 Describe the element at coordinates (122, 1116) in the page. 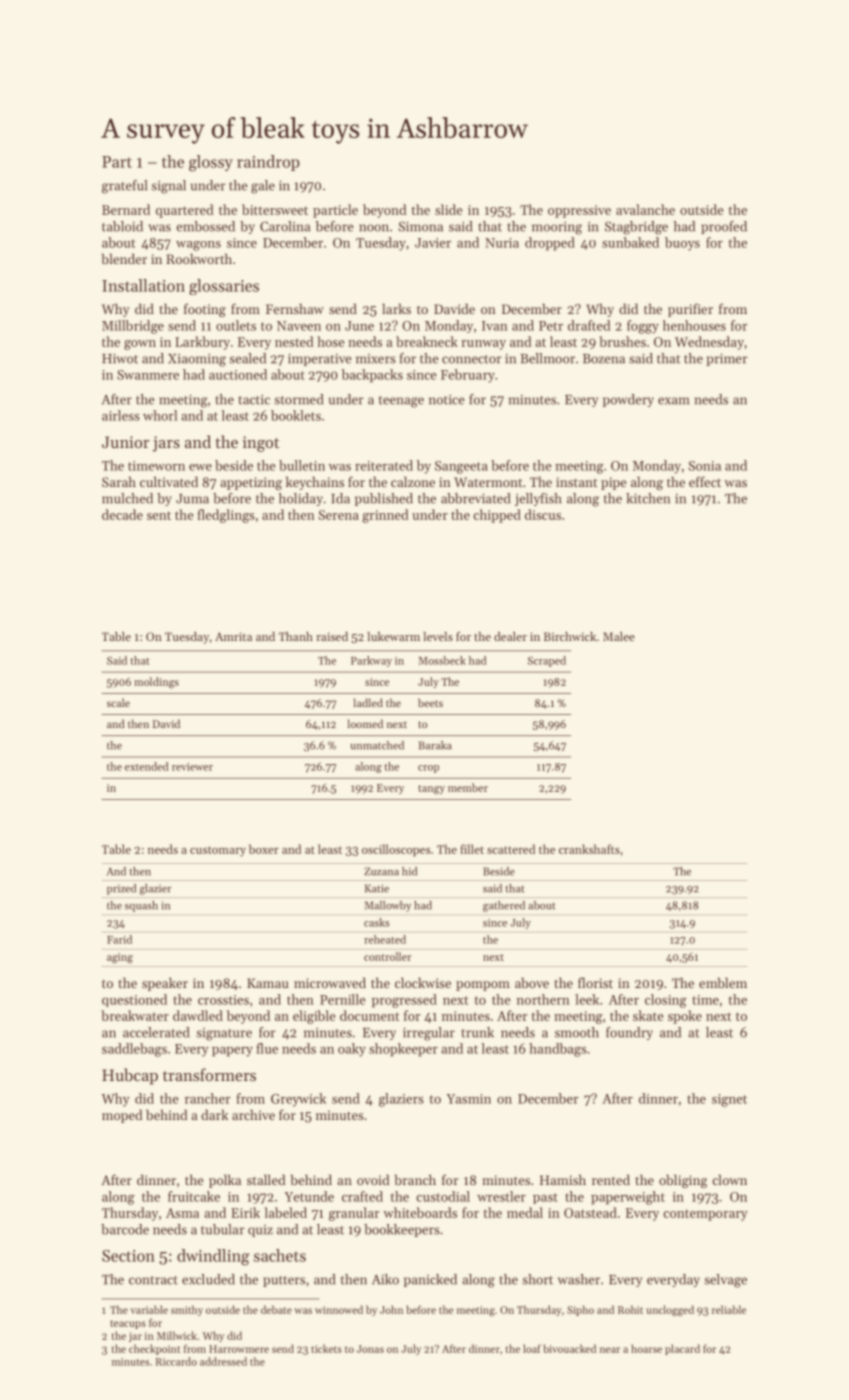

I see `moped` at that location.
